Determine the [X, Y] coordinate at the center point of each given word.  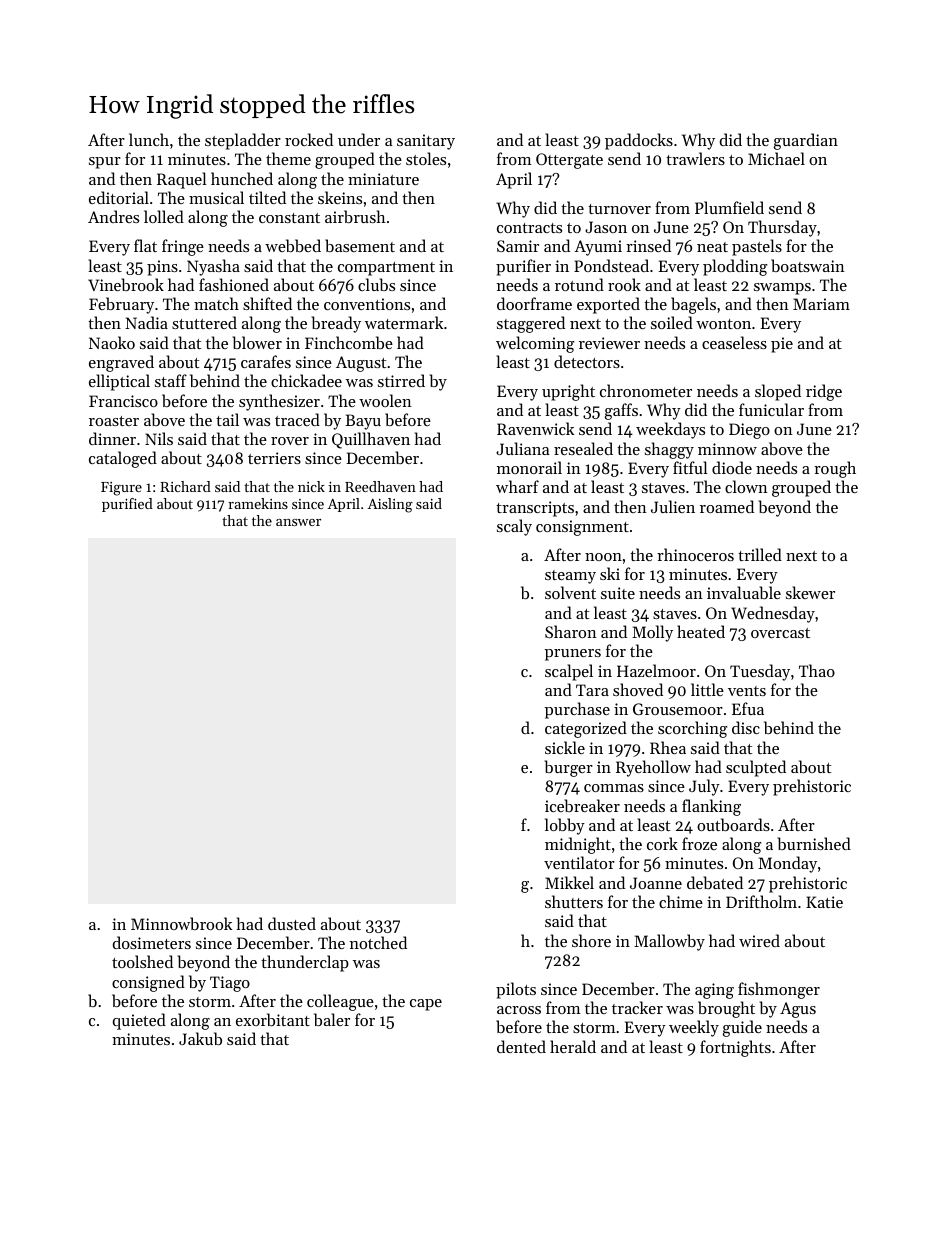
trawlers [695, 158]
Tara [592, 690]
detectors [587, 361]
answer [298, 522]
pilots [516, 990]
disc [746, 727]
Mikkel [569, 882]
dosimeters [152, 942]
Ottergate [569, 161]
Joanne [656, 883]
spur [105, 163]
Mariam [821, 304]
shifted [267, 303]
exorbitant [273, 1019]
